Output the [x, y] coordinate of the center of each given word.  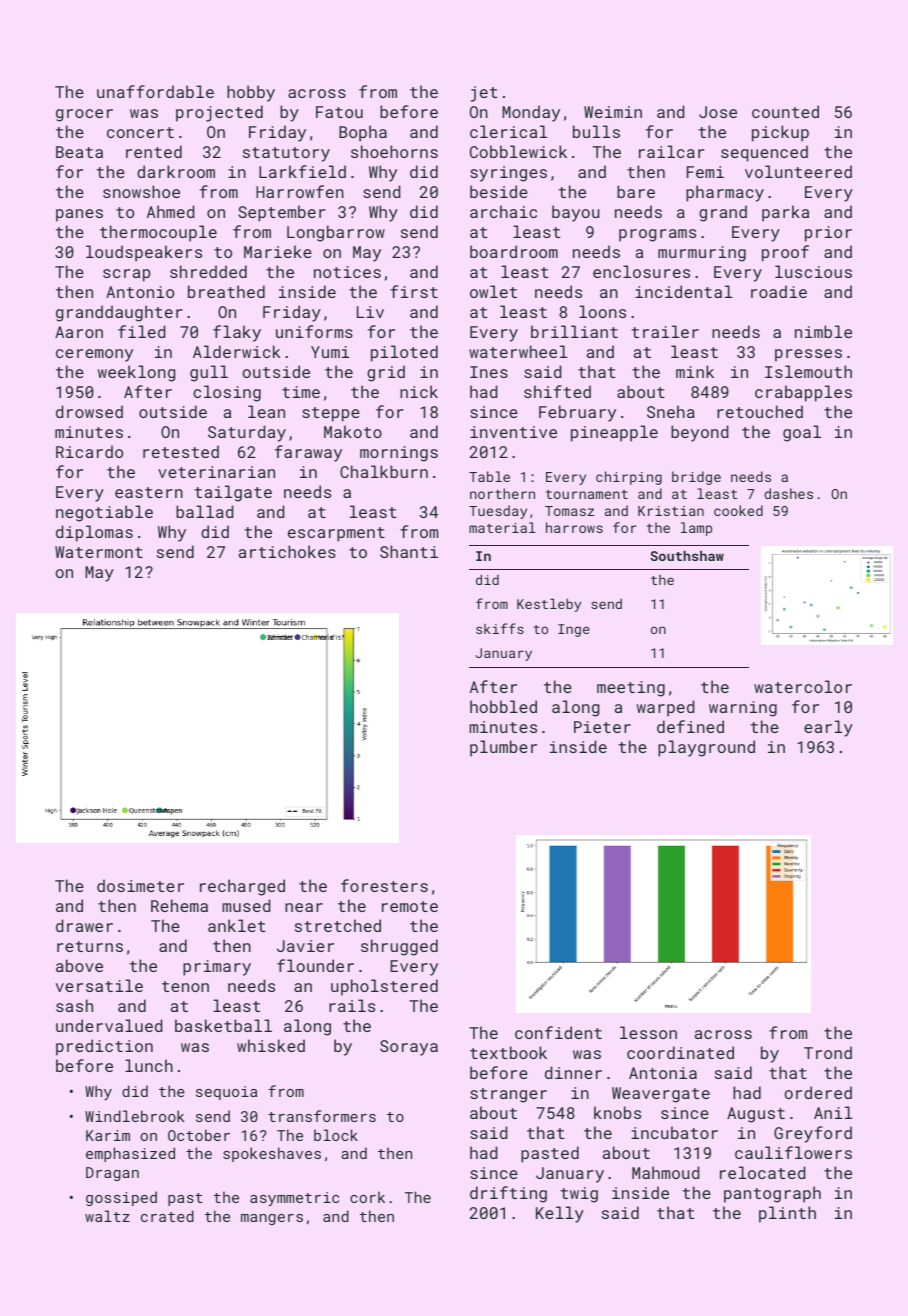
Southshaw [687, 555]
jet [484, 94]
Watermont [99, 552]
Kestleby [549, 605]
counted [785, 111]
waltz [107, 1216]
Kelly [560, 1214]
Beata [79, 152]
